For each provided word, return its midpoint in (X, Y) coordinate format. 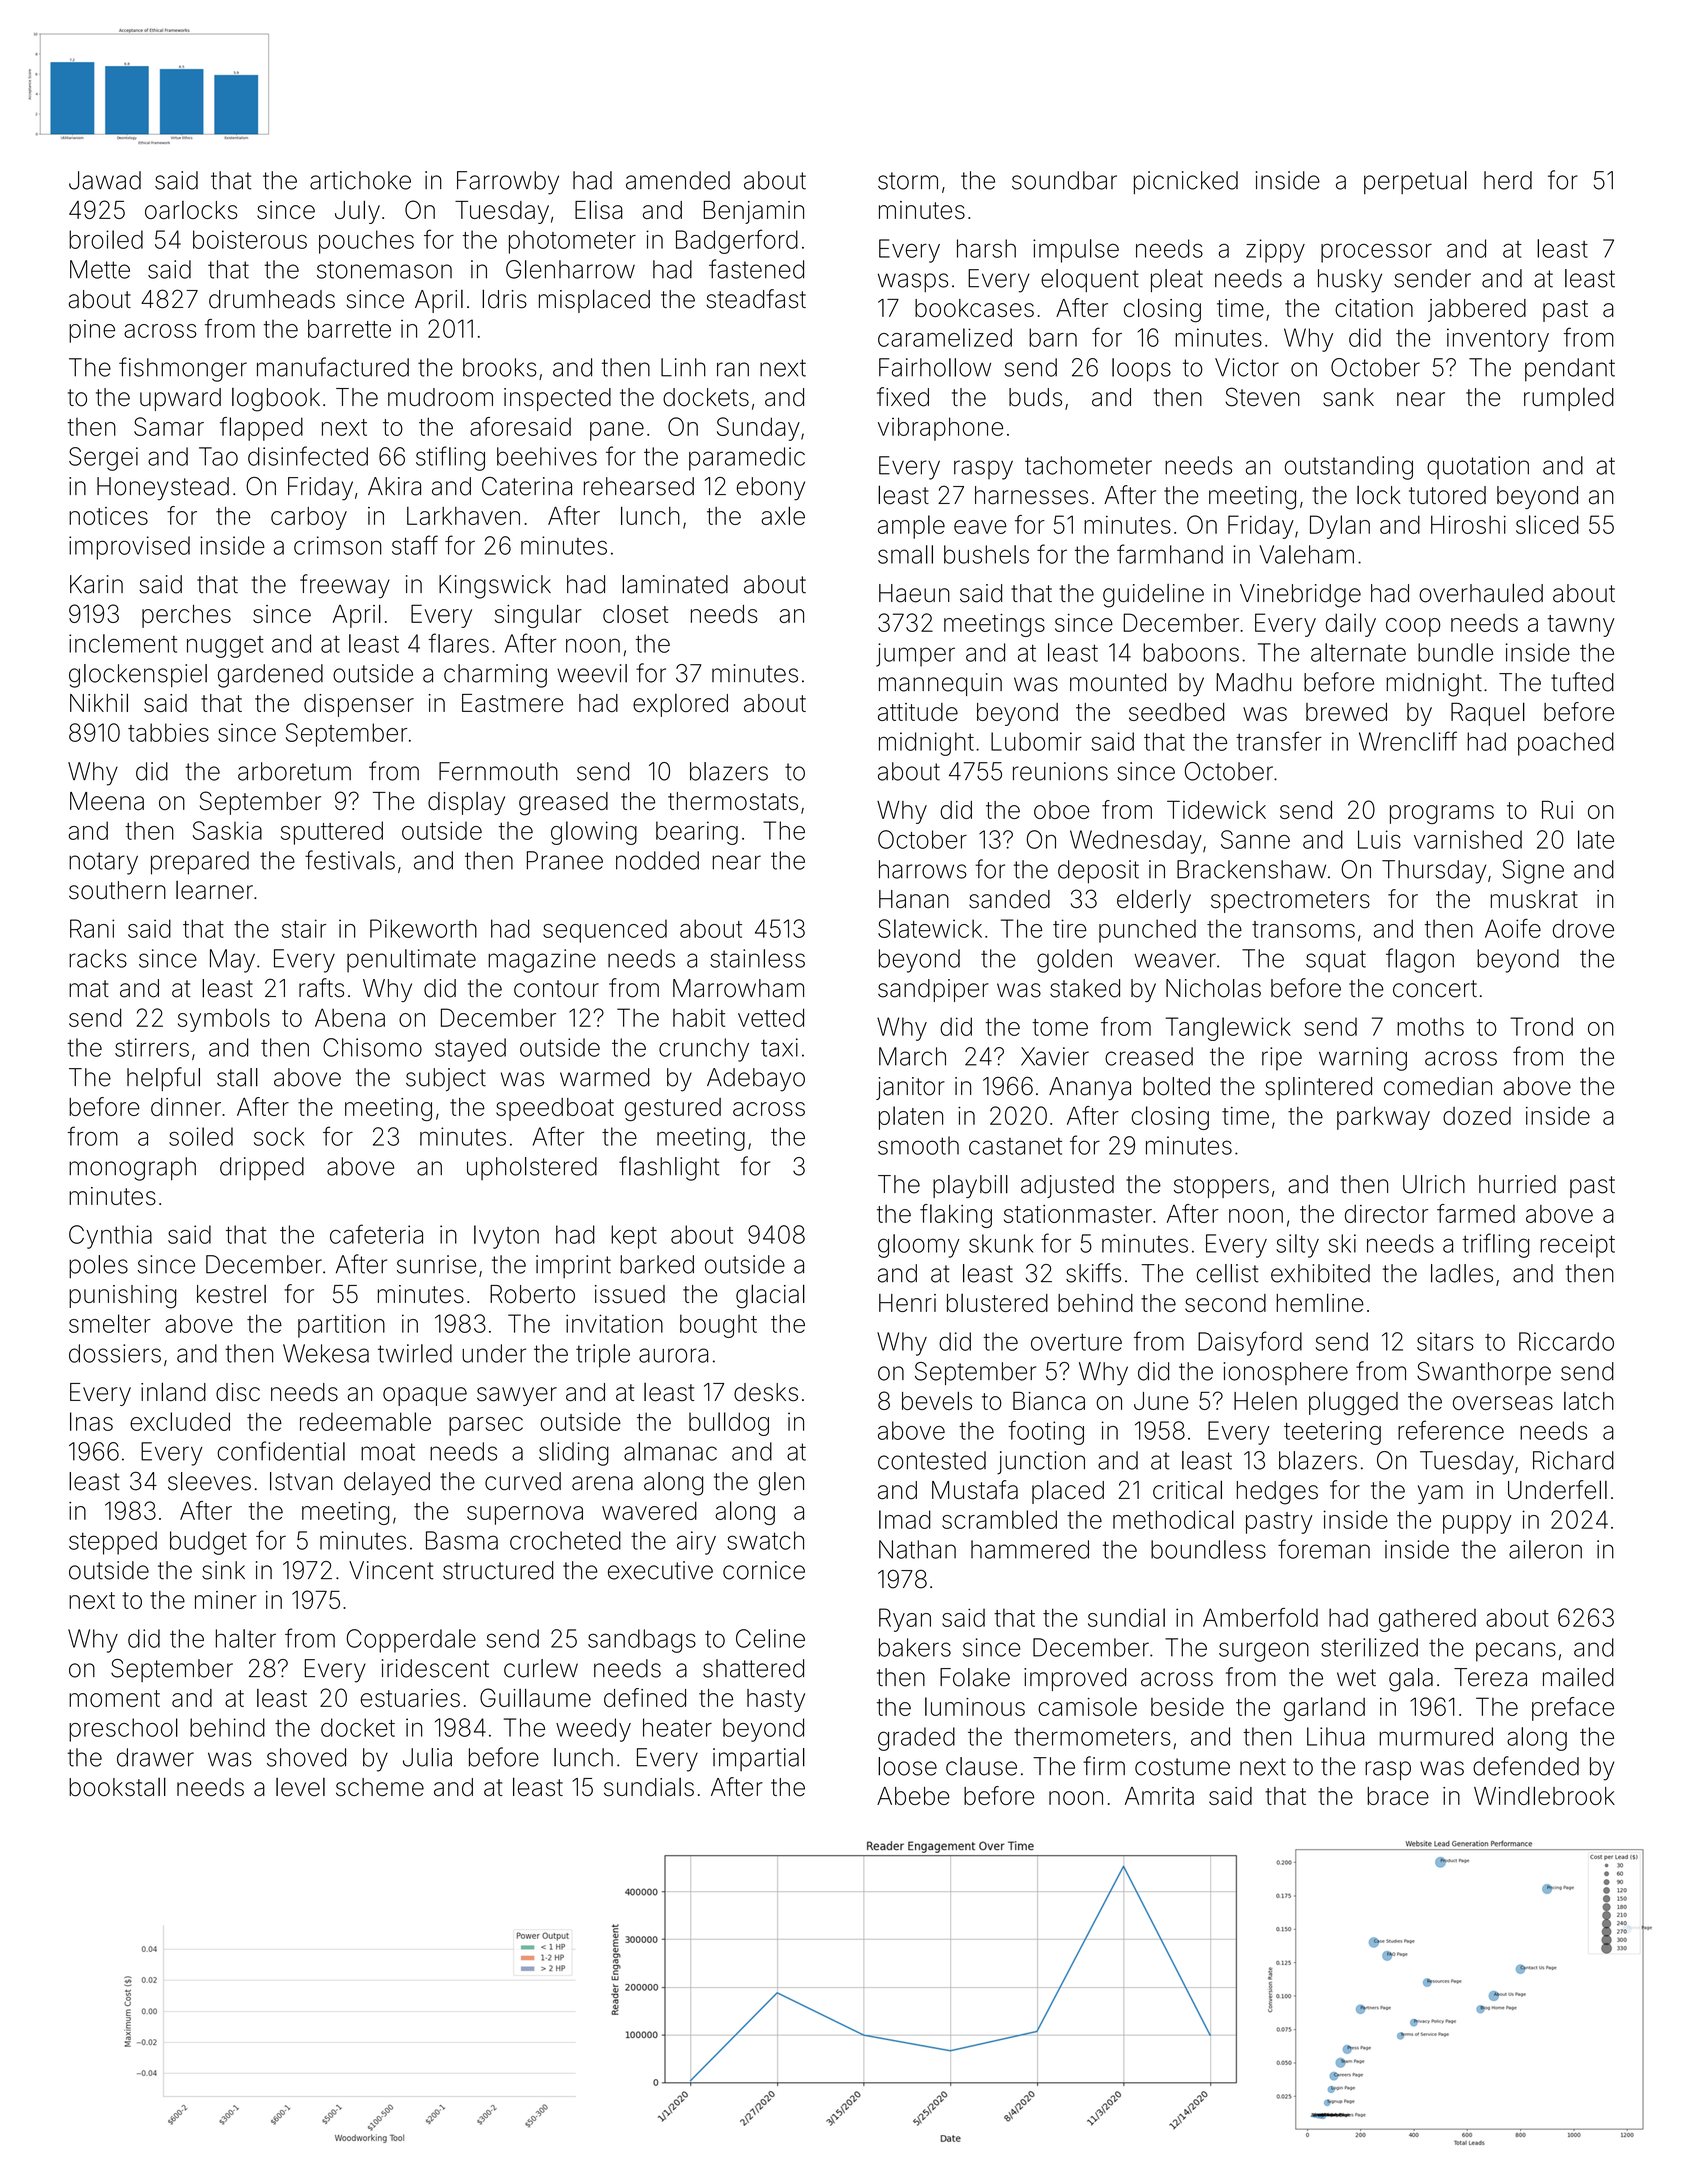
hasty (776, 1700)
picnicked (1186, 182)
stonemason (384, 270)
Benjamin (754, 212)
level (300, 1787)
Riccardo (1566, 1341)
